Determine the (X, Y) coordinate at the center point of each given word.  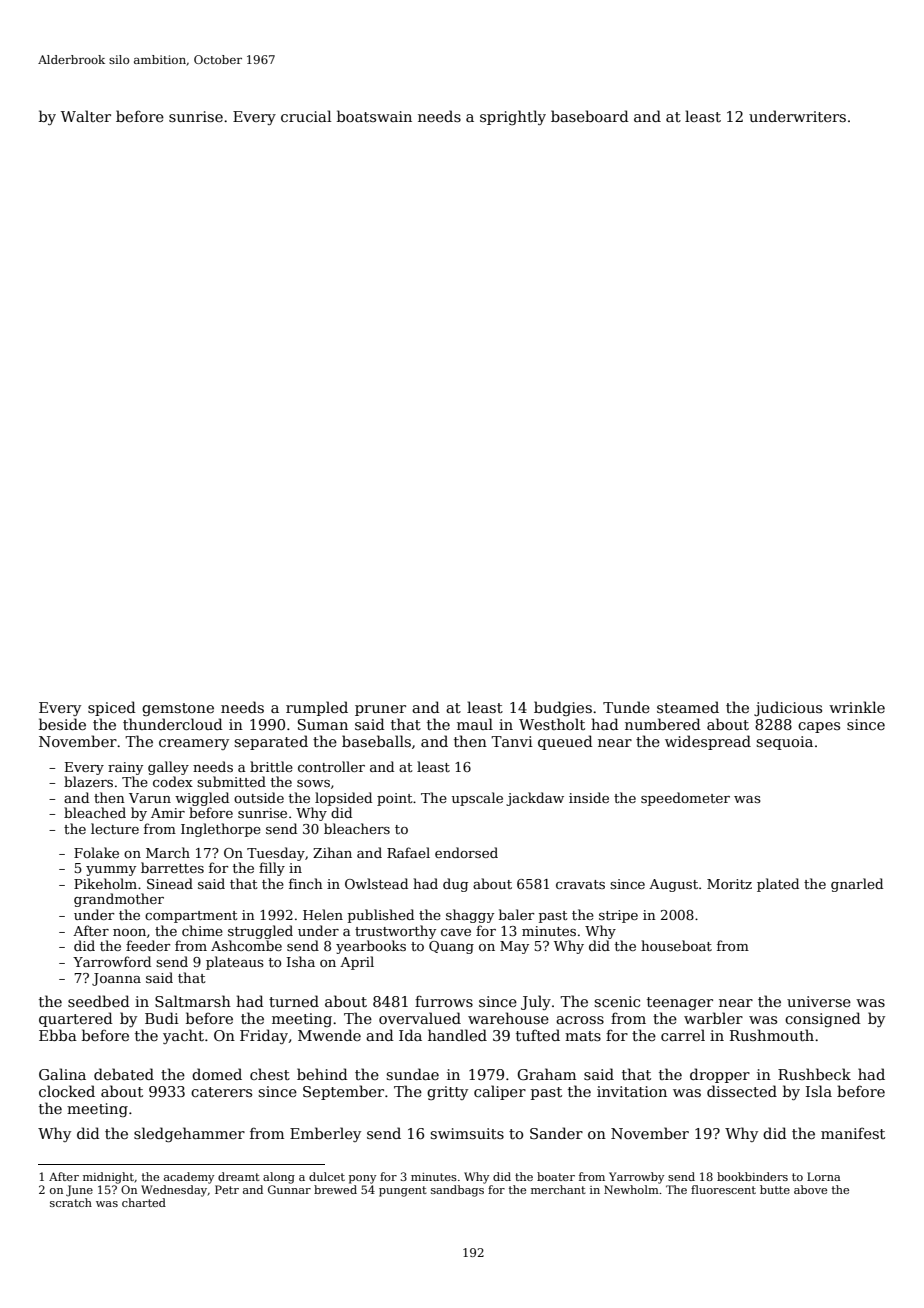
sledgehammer (189, 1134)
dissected (742, 1091)
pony (362, 1179)
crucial (306, 116)
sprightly (513, 117)
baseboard (590, 116)
